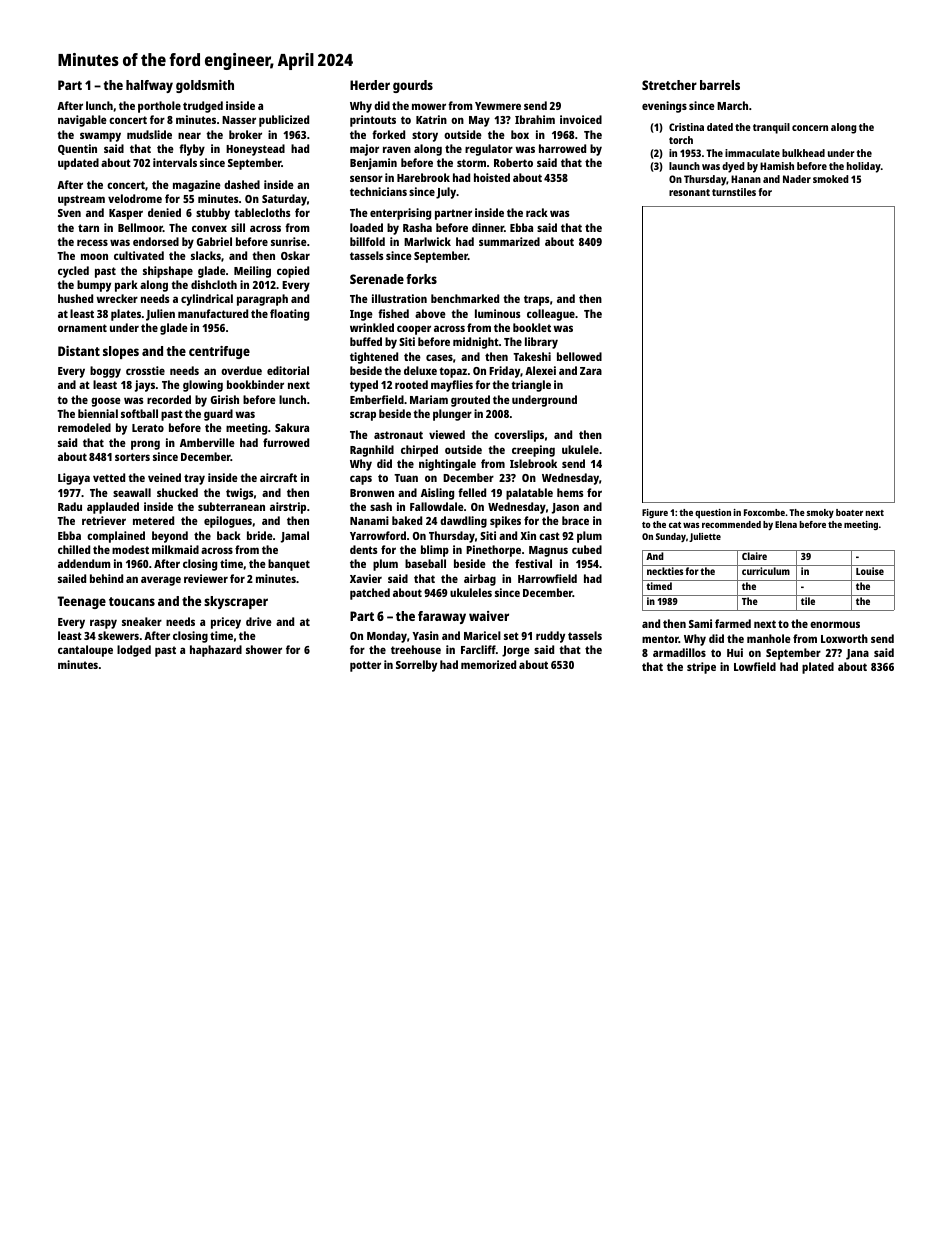  What do you see at coordinates (818, 668) in the image?
I see `plated` at bounding box center [818, 668].
